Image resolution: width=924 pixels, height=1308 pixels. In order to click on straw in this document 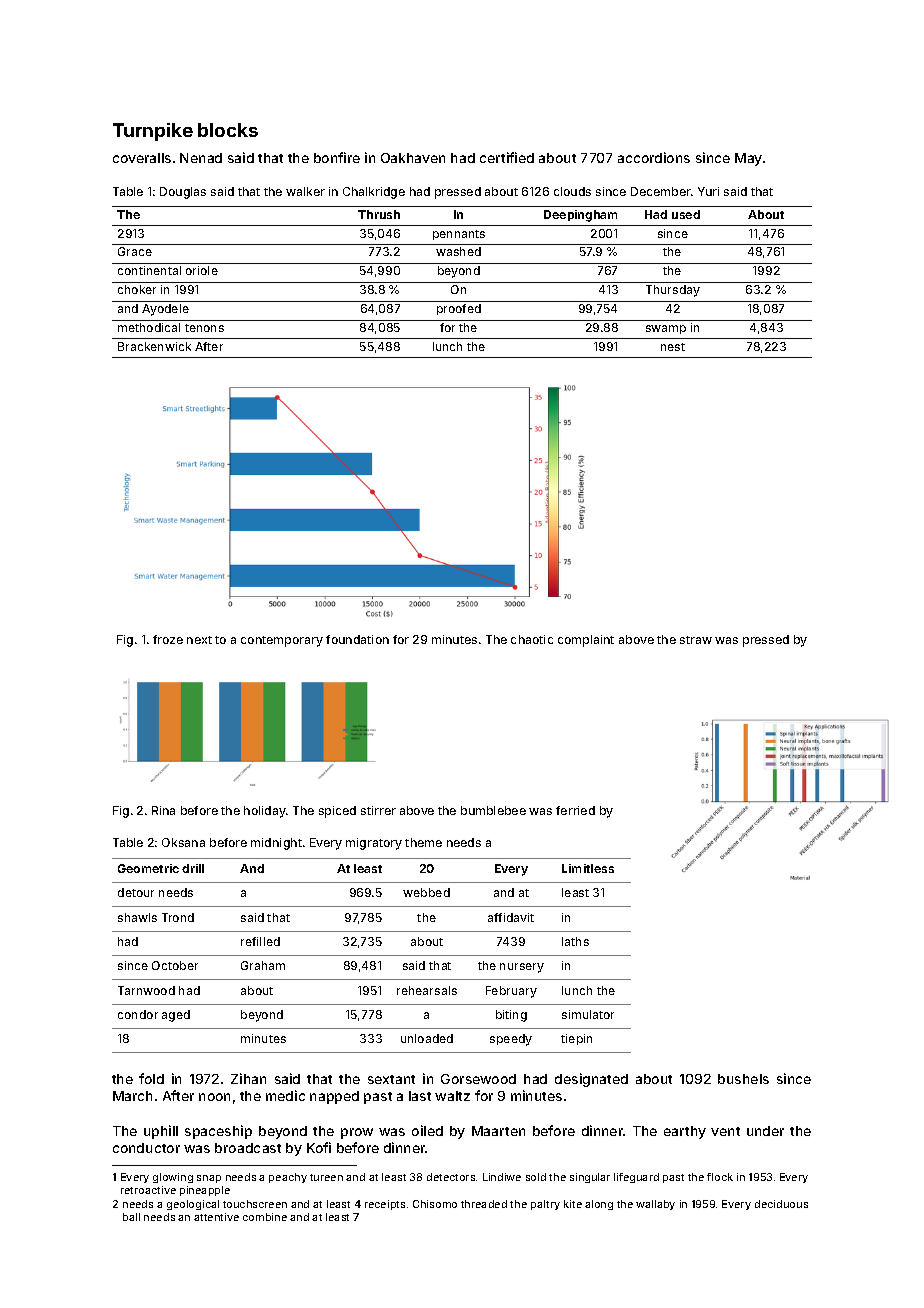, I will do `click(696, 640)`.
